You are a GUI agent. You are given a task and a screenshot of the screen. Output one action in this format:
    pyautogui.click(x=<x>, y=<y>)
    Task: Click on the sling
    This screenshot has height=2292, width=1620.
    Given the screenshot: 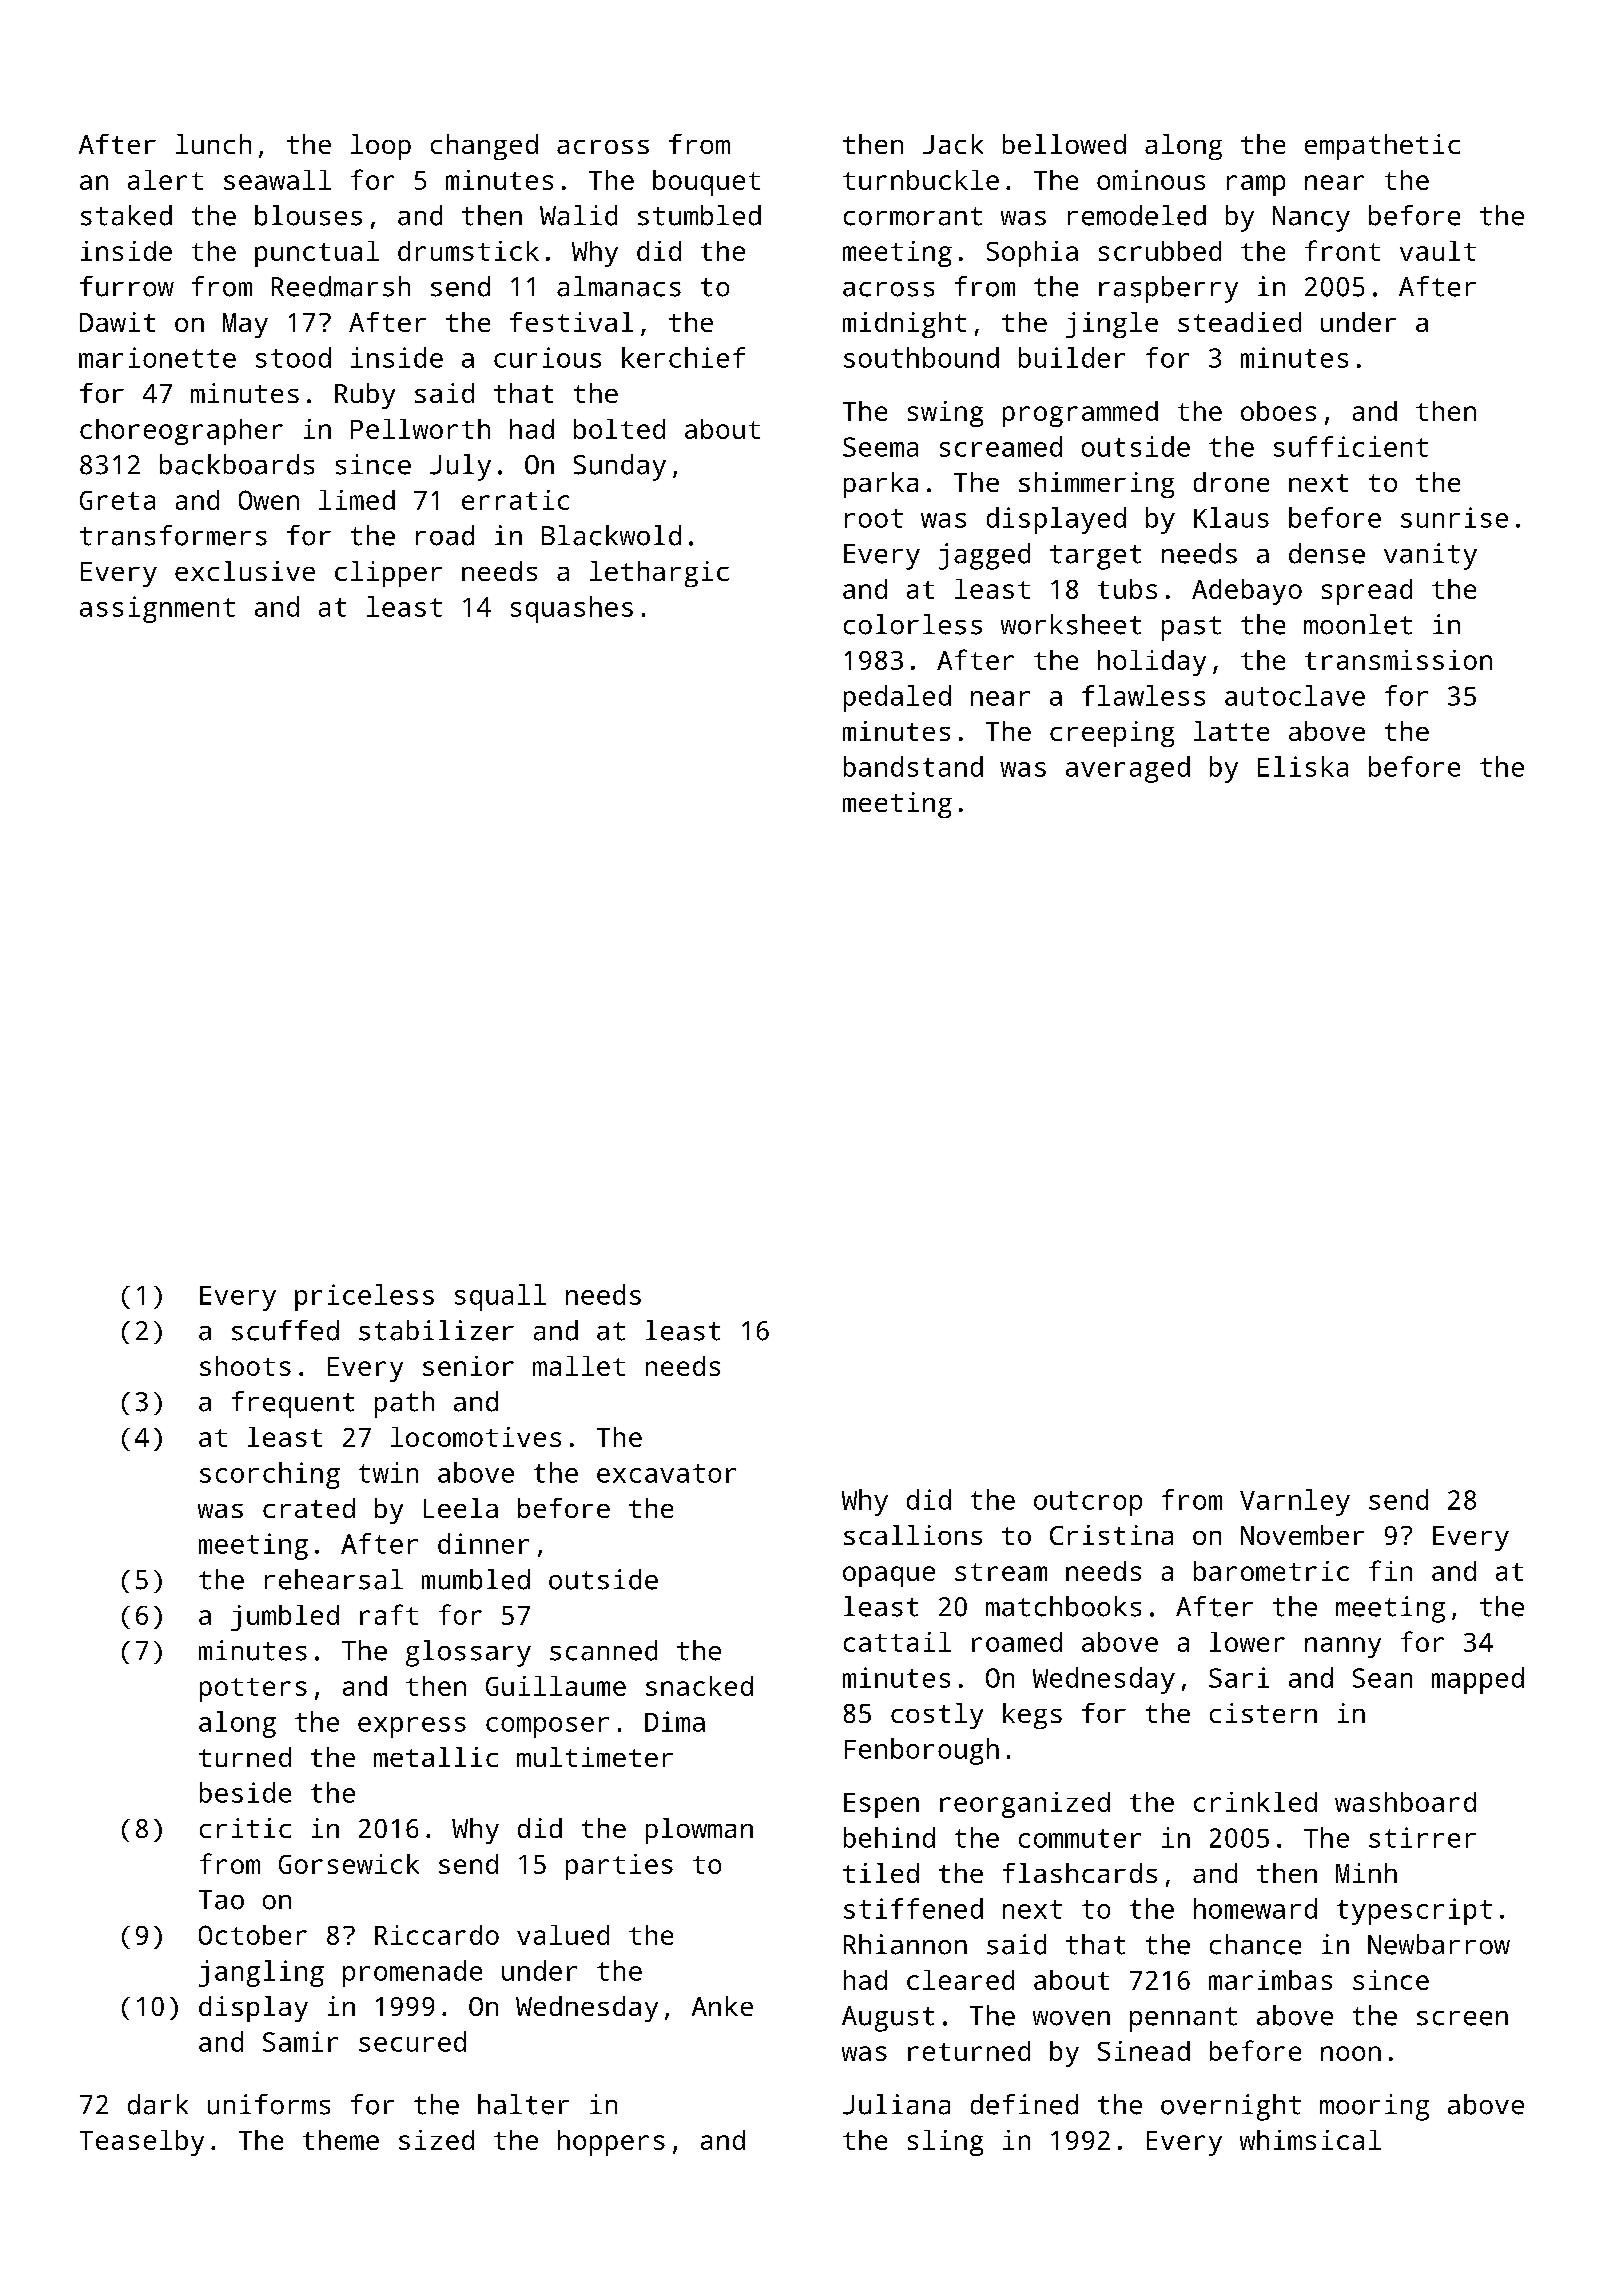 What is the action you would take?
    pyautogui.click(x=945, y=2143)
